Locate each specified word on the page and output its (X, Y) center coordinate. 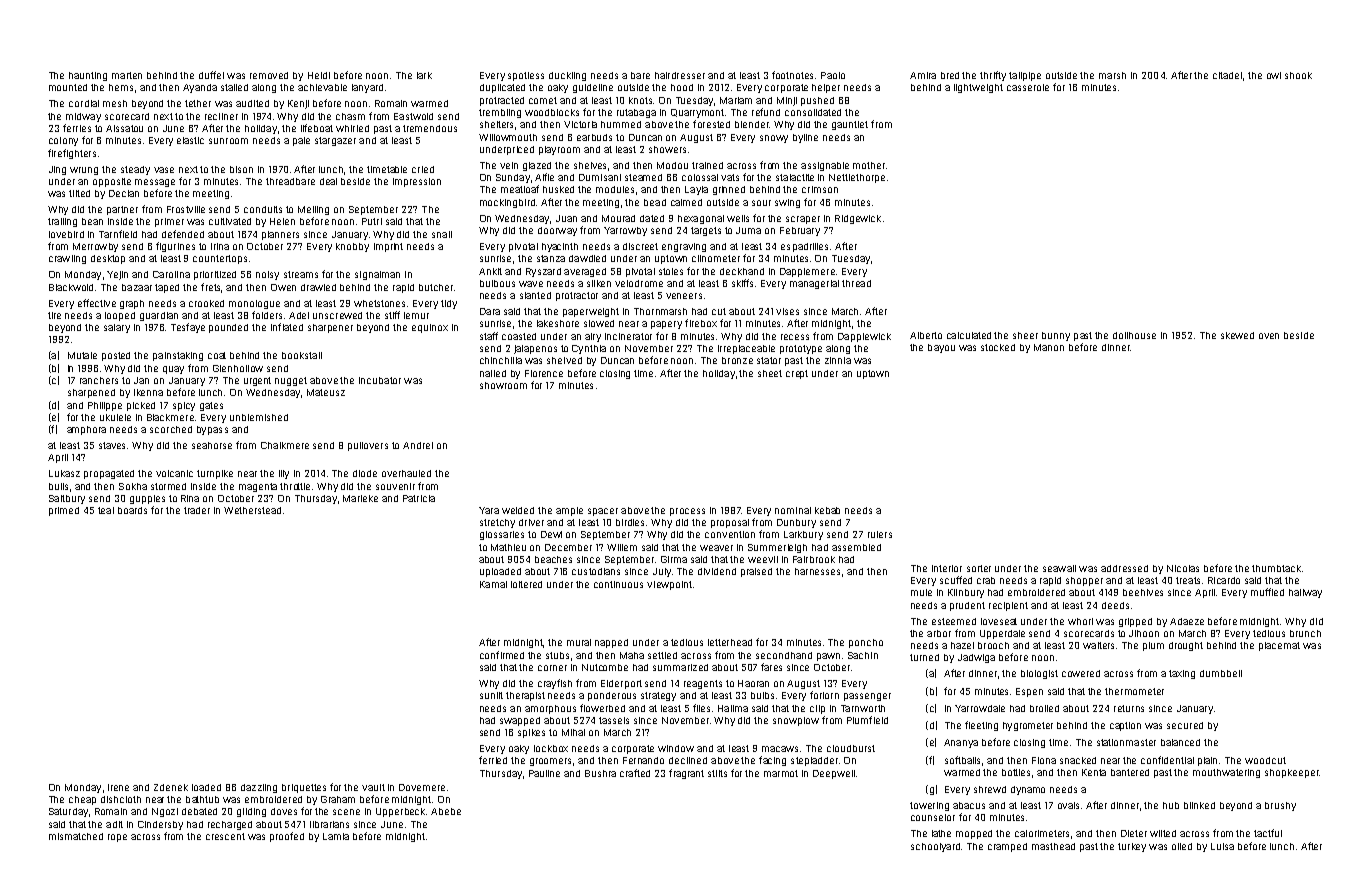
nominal (793, 510)
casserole (1028, 87)
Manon (1049, 347)
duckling (567, 76)
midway (83, 117)
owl (1274, 75)
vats (730, 177)
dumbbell (1221, 673)
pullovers (368, 446)
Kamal (493, 584)
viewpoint (669, 585)
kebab (827, 510)
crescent (225, 836)
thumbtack (1276, 568)
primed (64, 511)
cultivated (230, 221)
